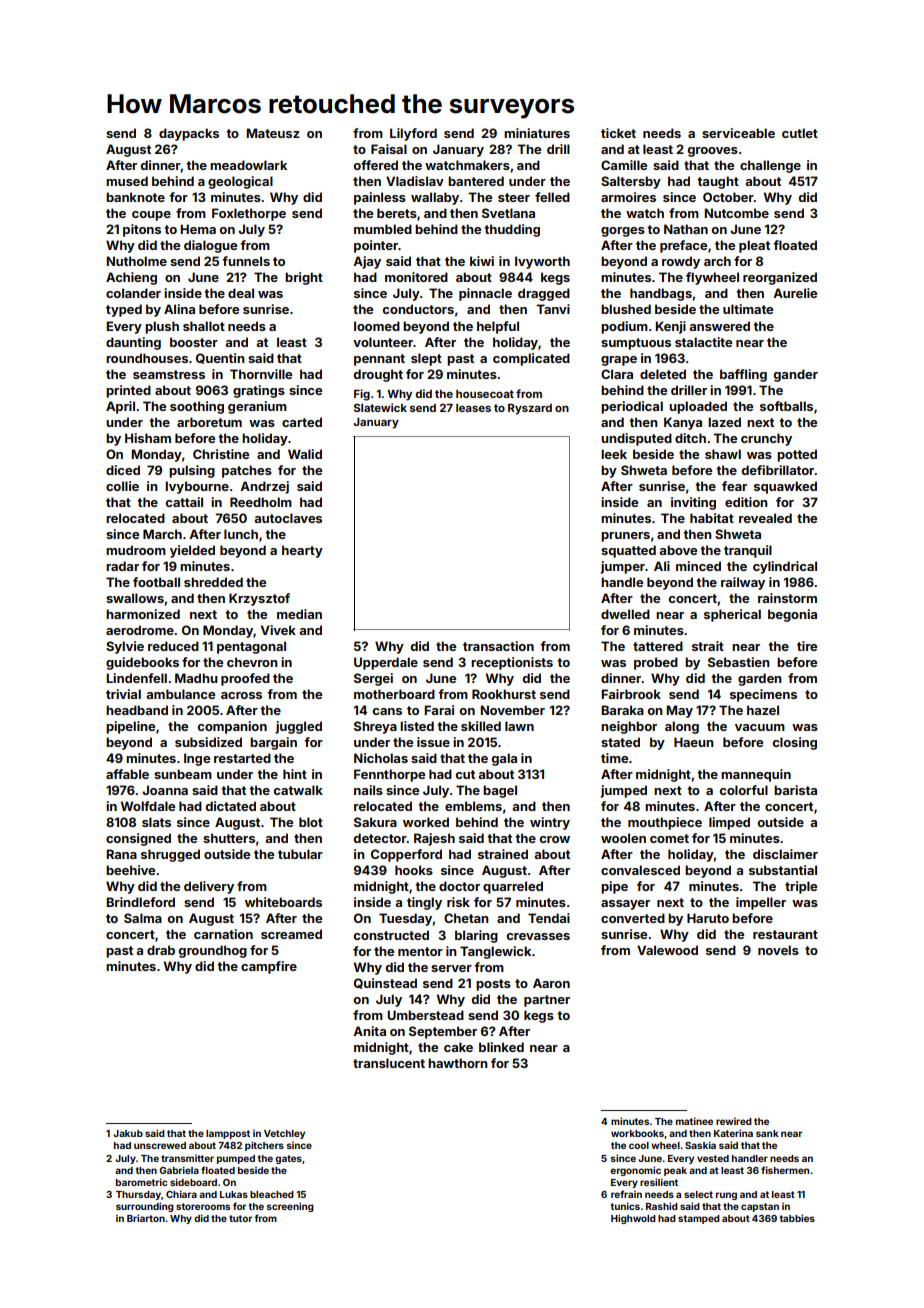 The width and height of the image is (924, 1308). Describe the element at coordinates (433, 742) in the image. I see `issue` at that location.
